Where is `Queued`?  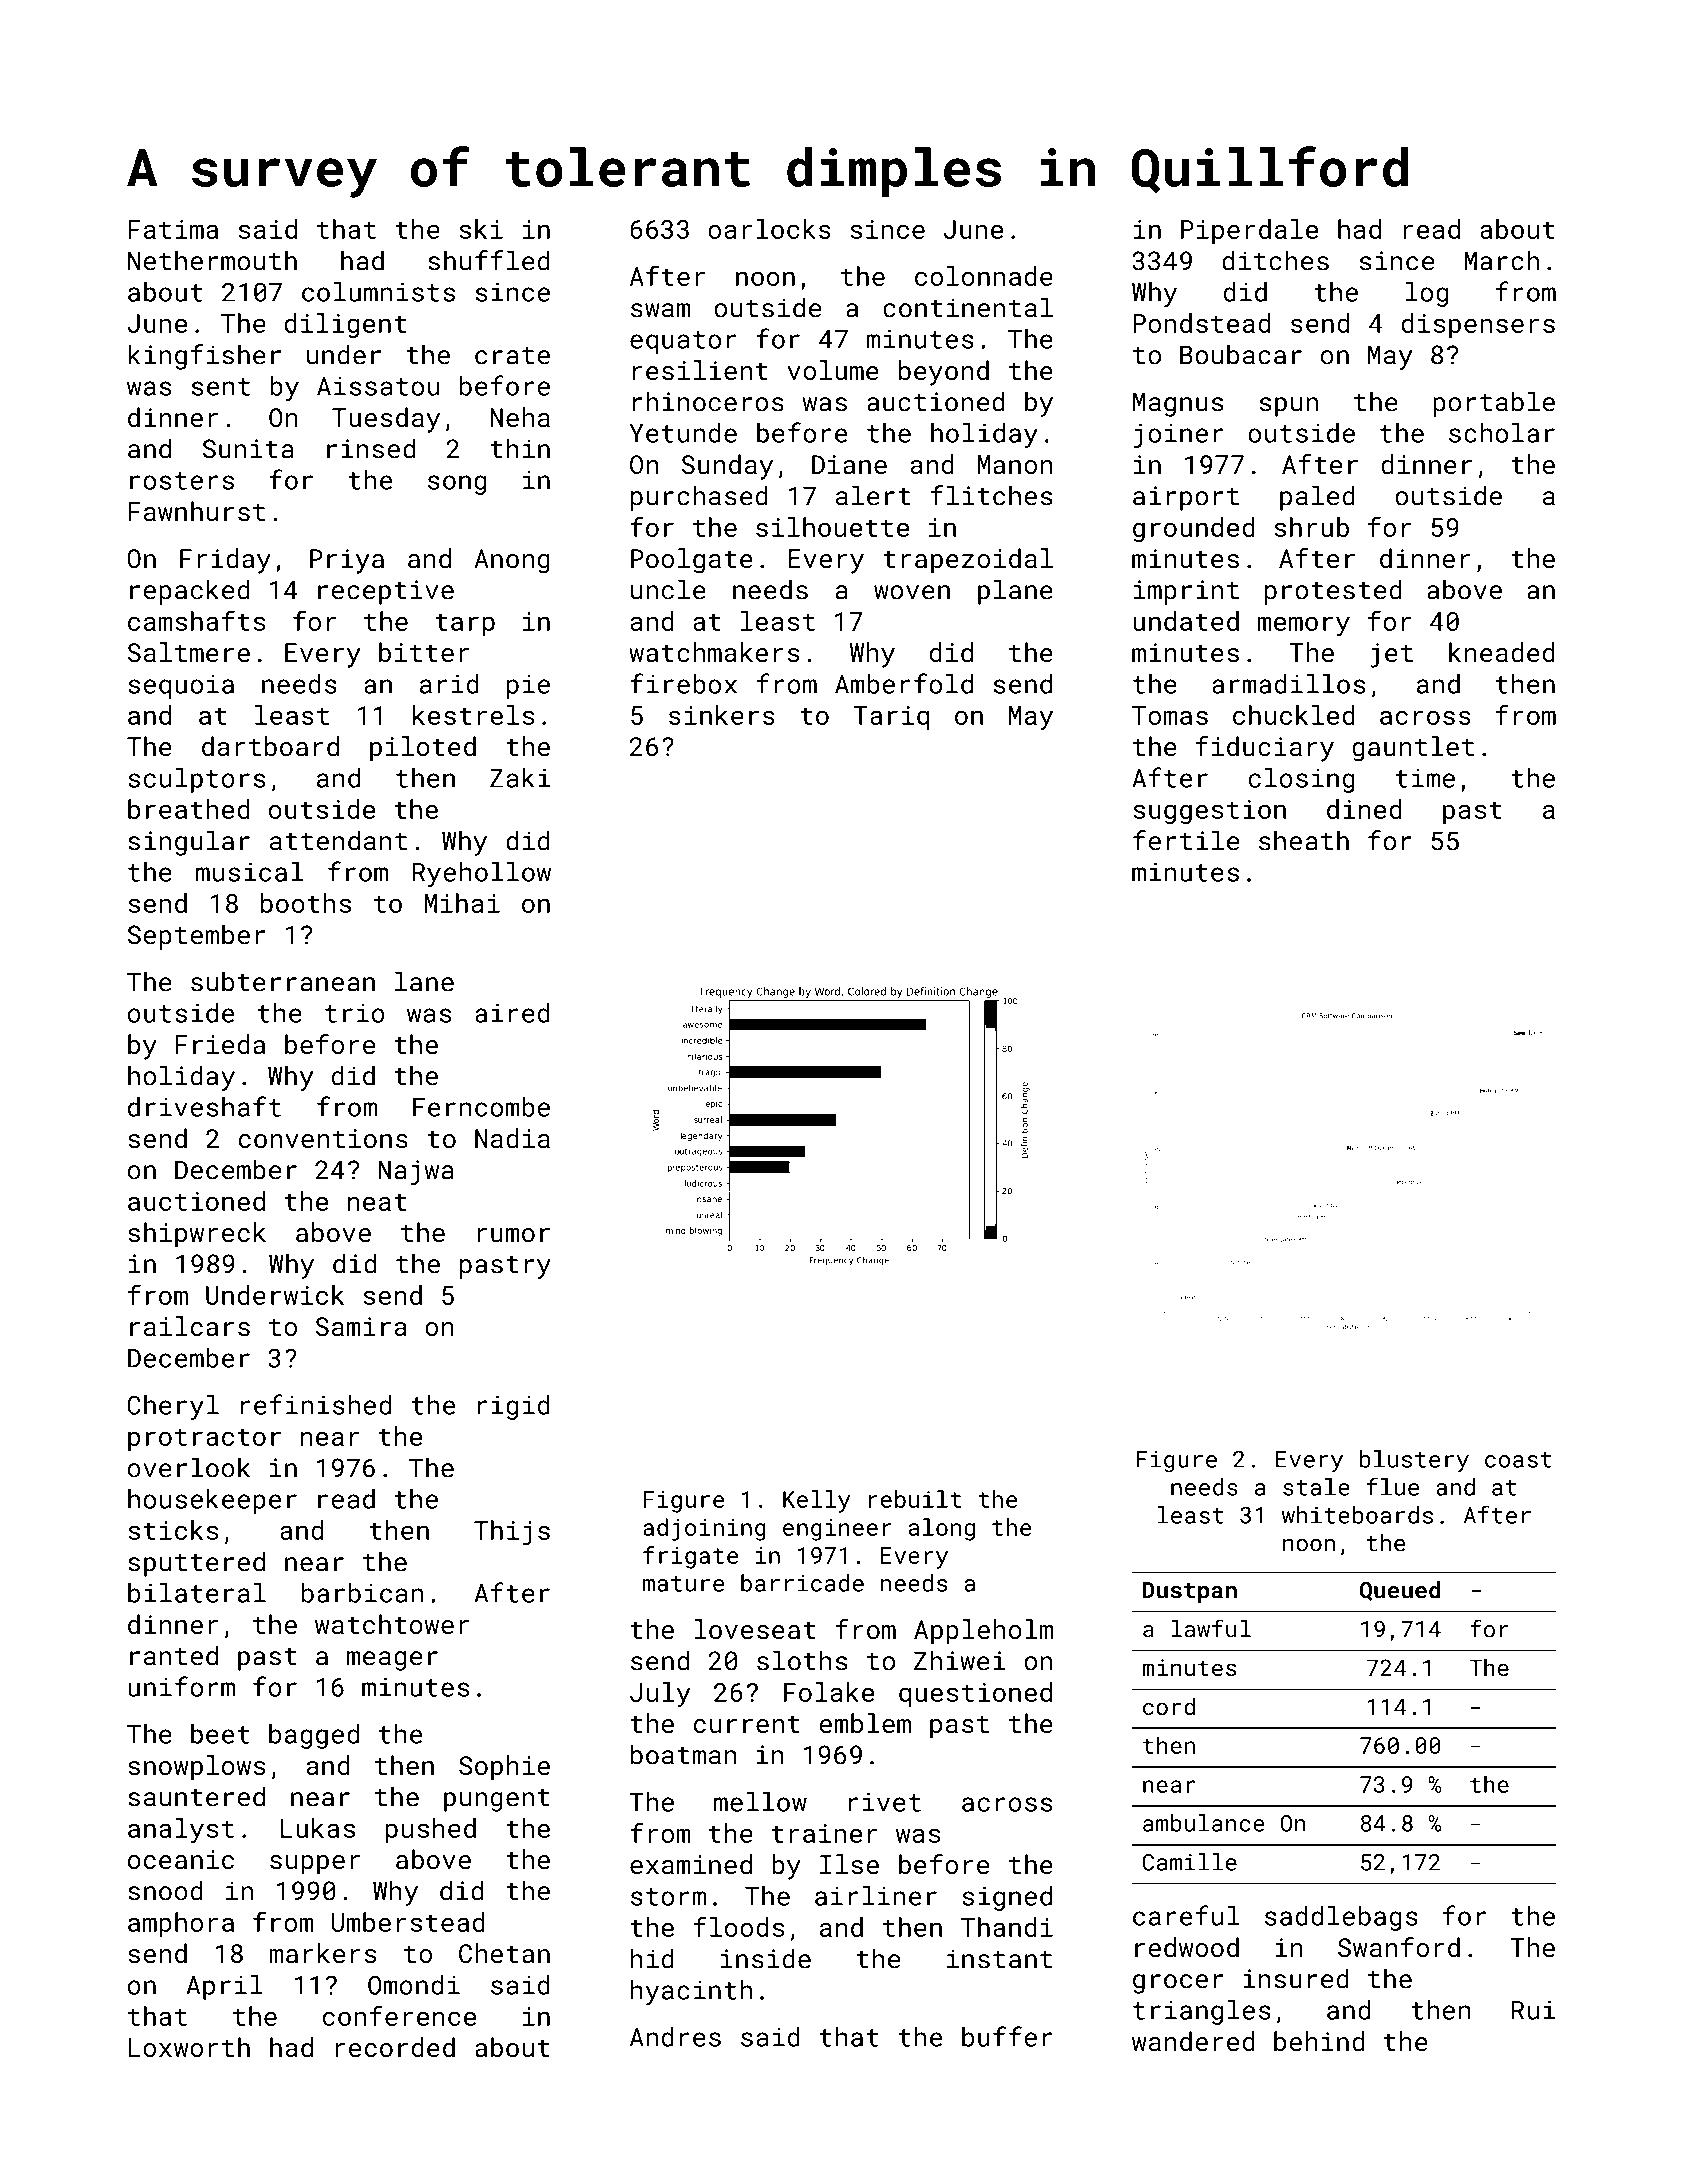 Queued is located at coordinates (1400, 1591).
